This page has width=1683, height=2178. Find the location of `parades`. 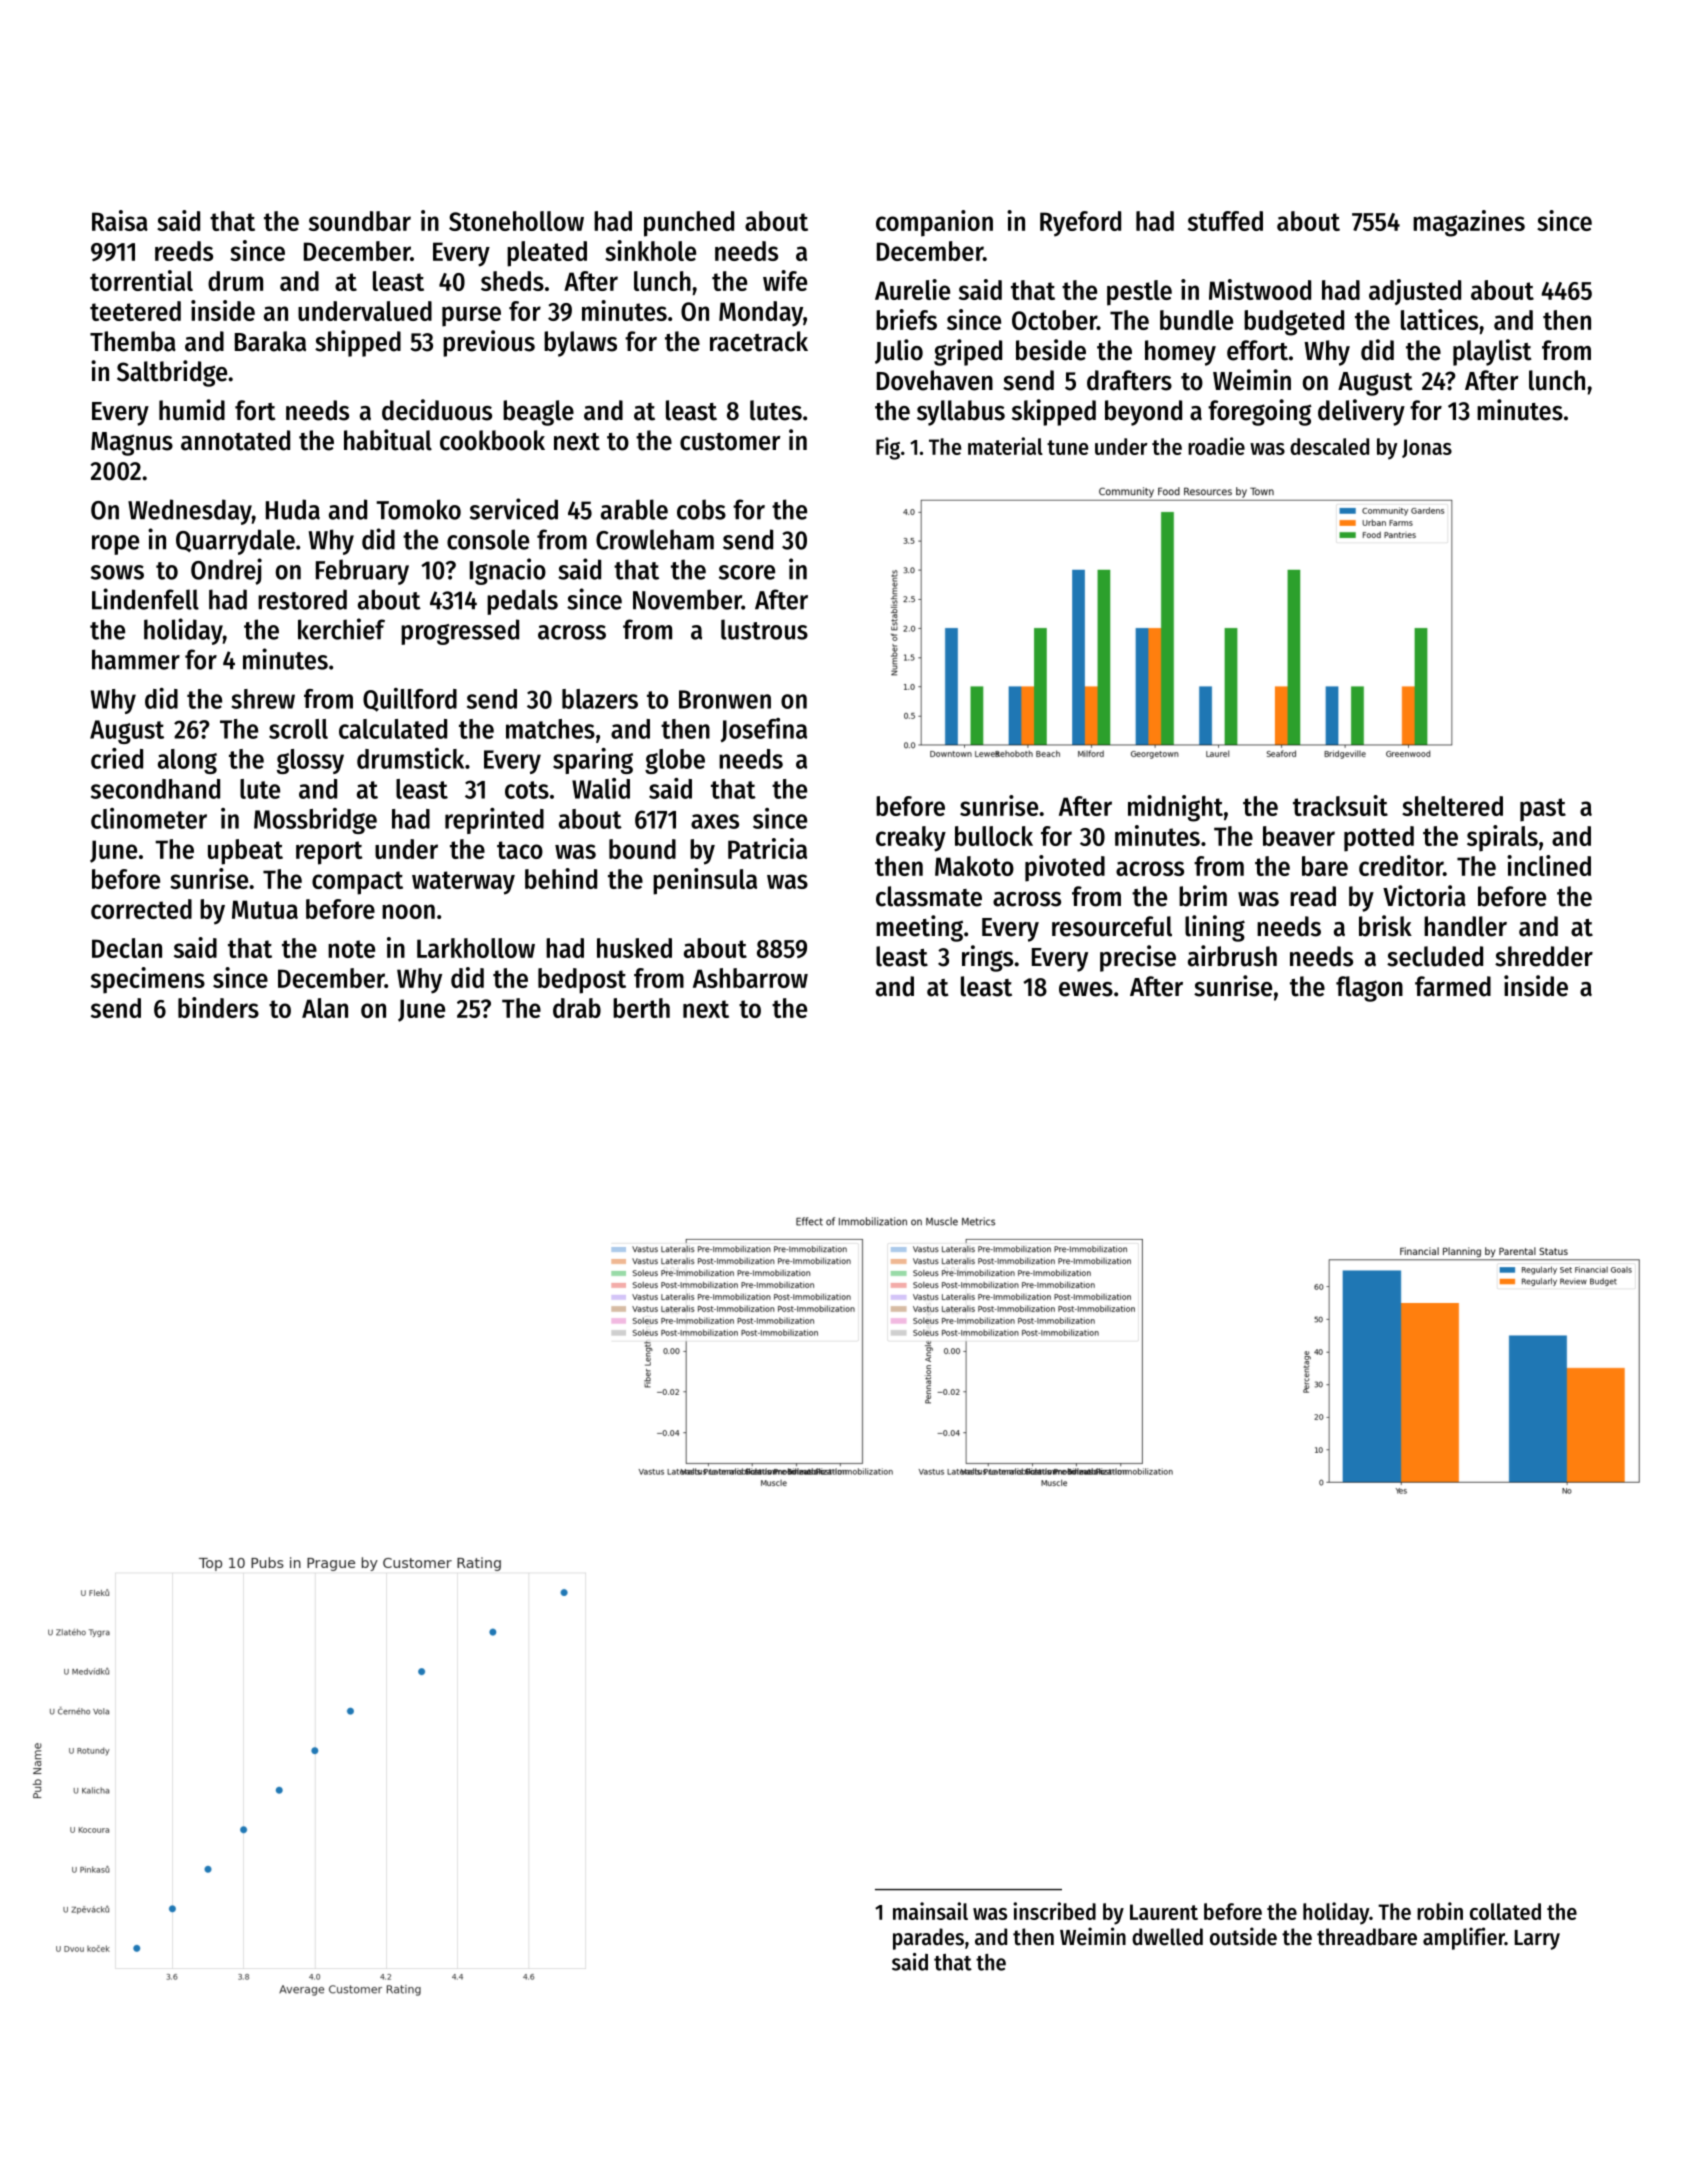

parades is located at coordinates (928, 1939).
